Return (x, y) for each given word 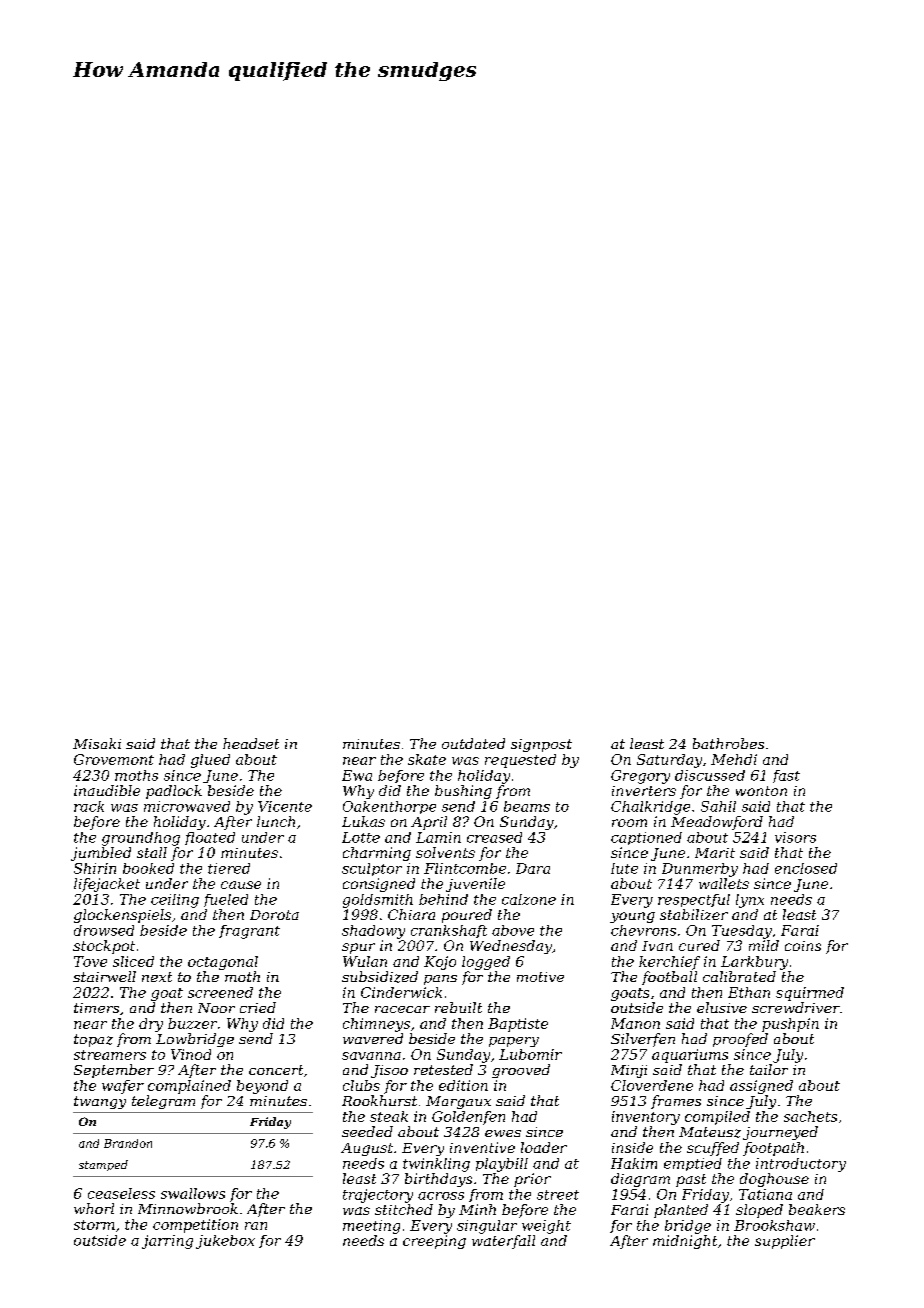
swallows (193, 1193)
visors (795, 837)
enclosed (806, 868)
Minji (629, 1071)
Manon (635, 1023)
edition (463, 1085)
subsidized (380, 977)
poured (467, 916)
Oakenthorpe (389, 807)
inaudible (107, 790)
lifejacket (107, 885)
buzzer (192, 1023)
